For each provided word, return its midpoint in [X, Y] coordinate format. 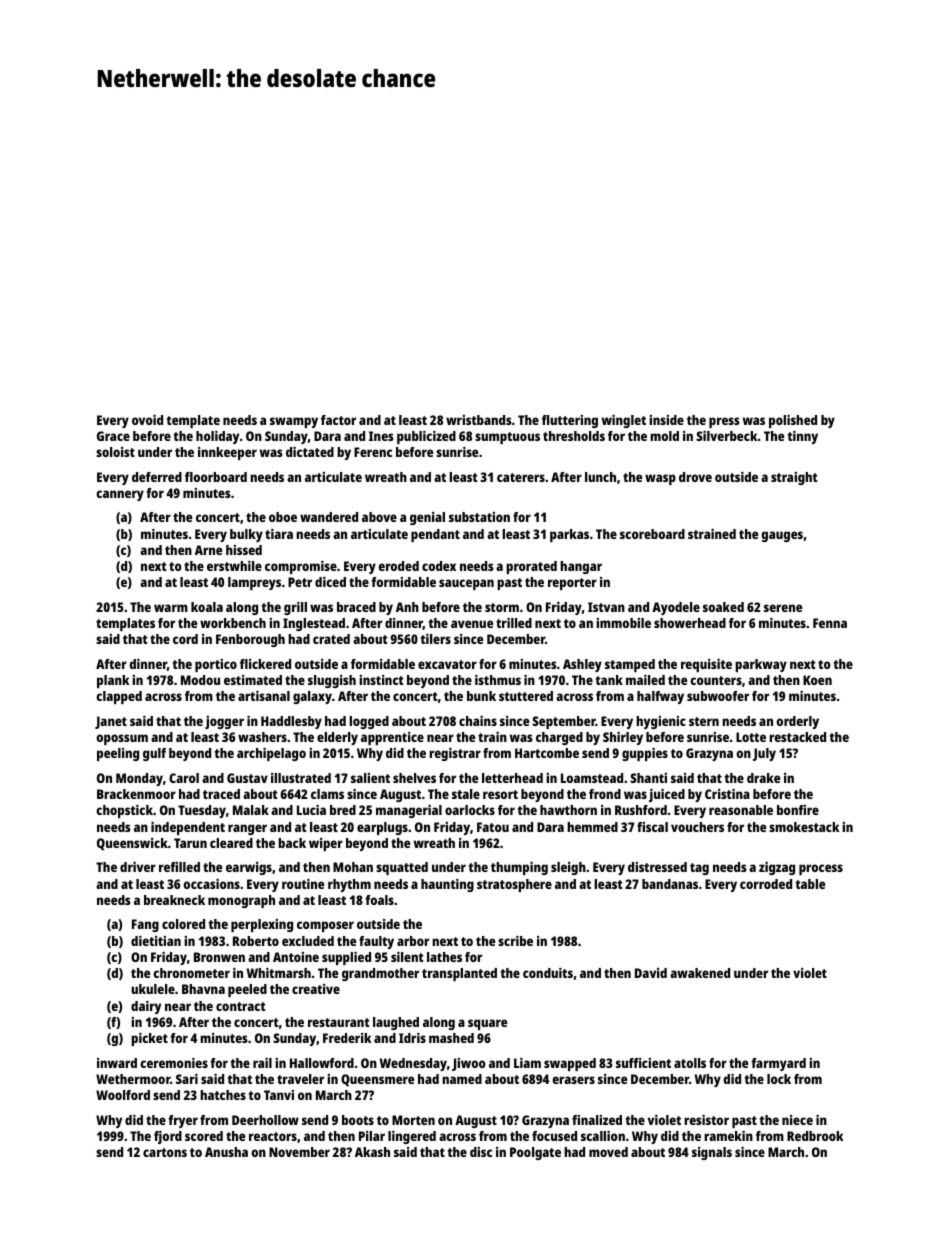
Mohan [353, 867]
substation [479, 517]
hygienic [661, 722]
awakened [700, 973]
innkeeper [227, 453]
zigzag [777, 868]
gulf [154, 754]
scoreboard [652, 534]
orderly [797, 722]
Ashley [582, 665]
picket [149, 1039]
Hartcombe [547, 753]
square [488, 1024]
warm [171, 608]
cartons [165, 1152]
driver [138, 867]
